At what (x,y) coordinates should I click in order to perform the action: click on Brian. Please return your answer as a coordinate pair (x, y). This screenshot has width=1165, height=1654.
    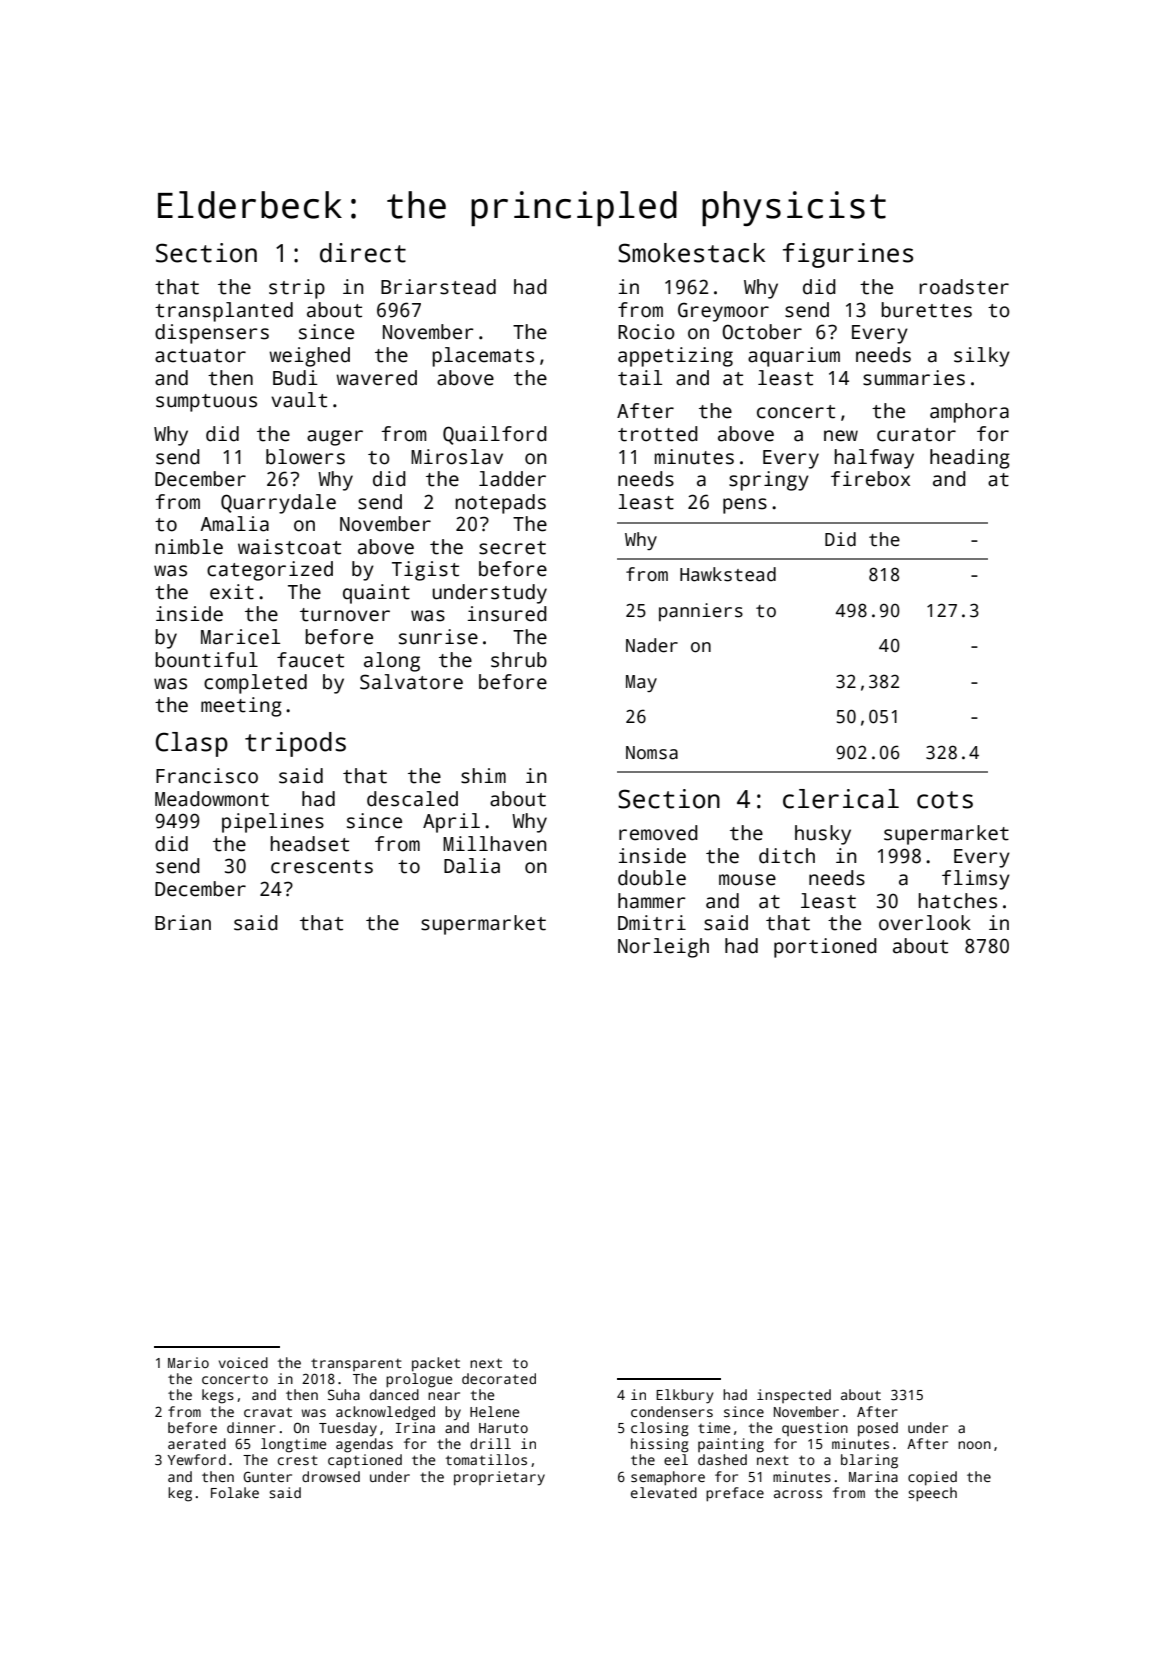
    Looking at the image, I should click on (183, 923).
